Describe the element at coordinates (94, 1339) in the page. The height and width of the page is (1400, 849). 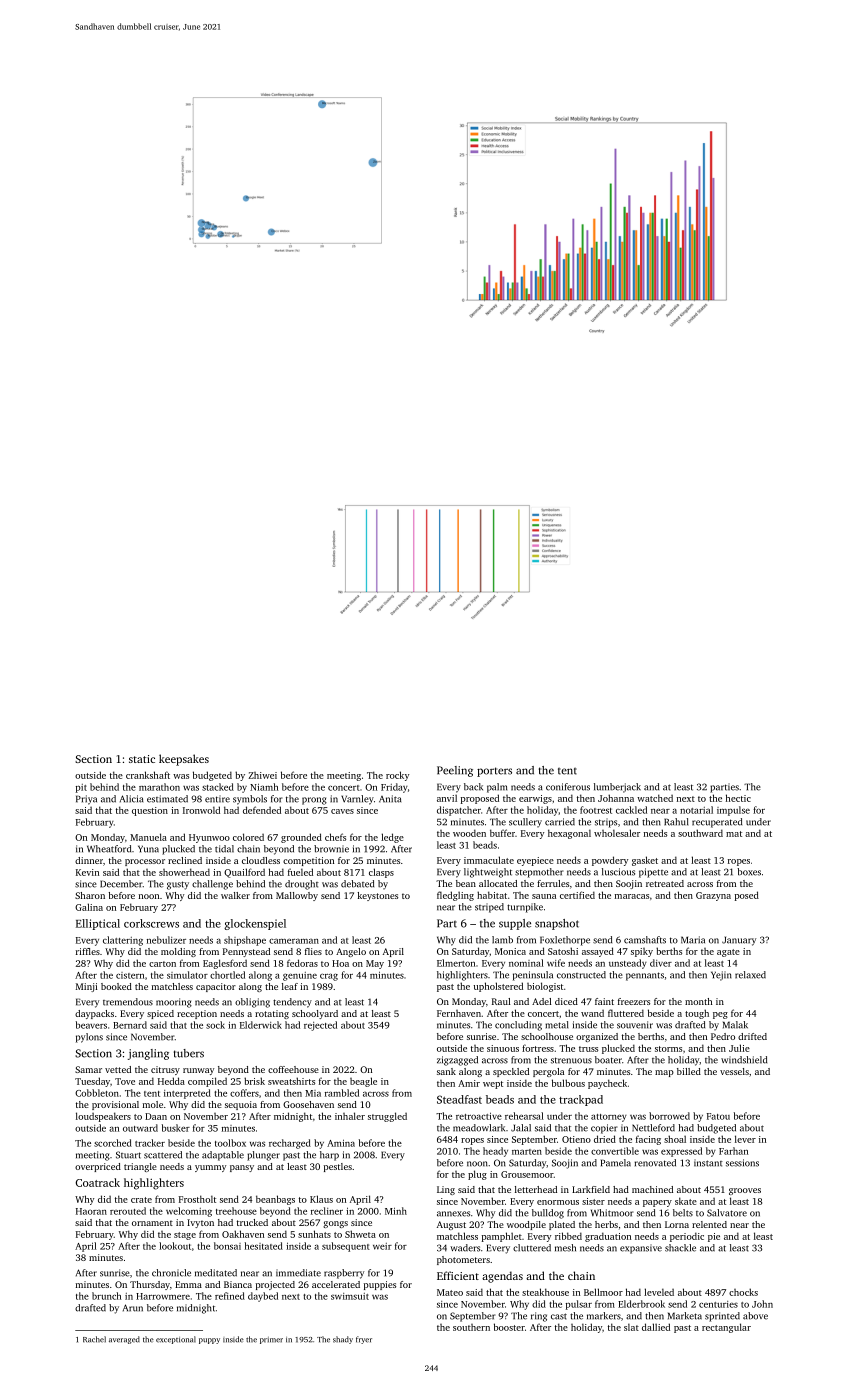
I see `Rachel` at that location.
